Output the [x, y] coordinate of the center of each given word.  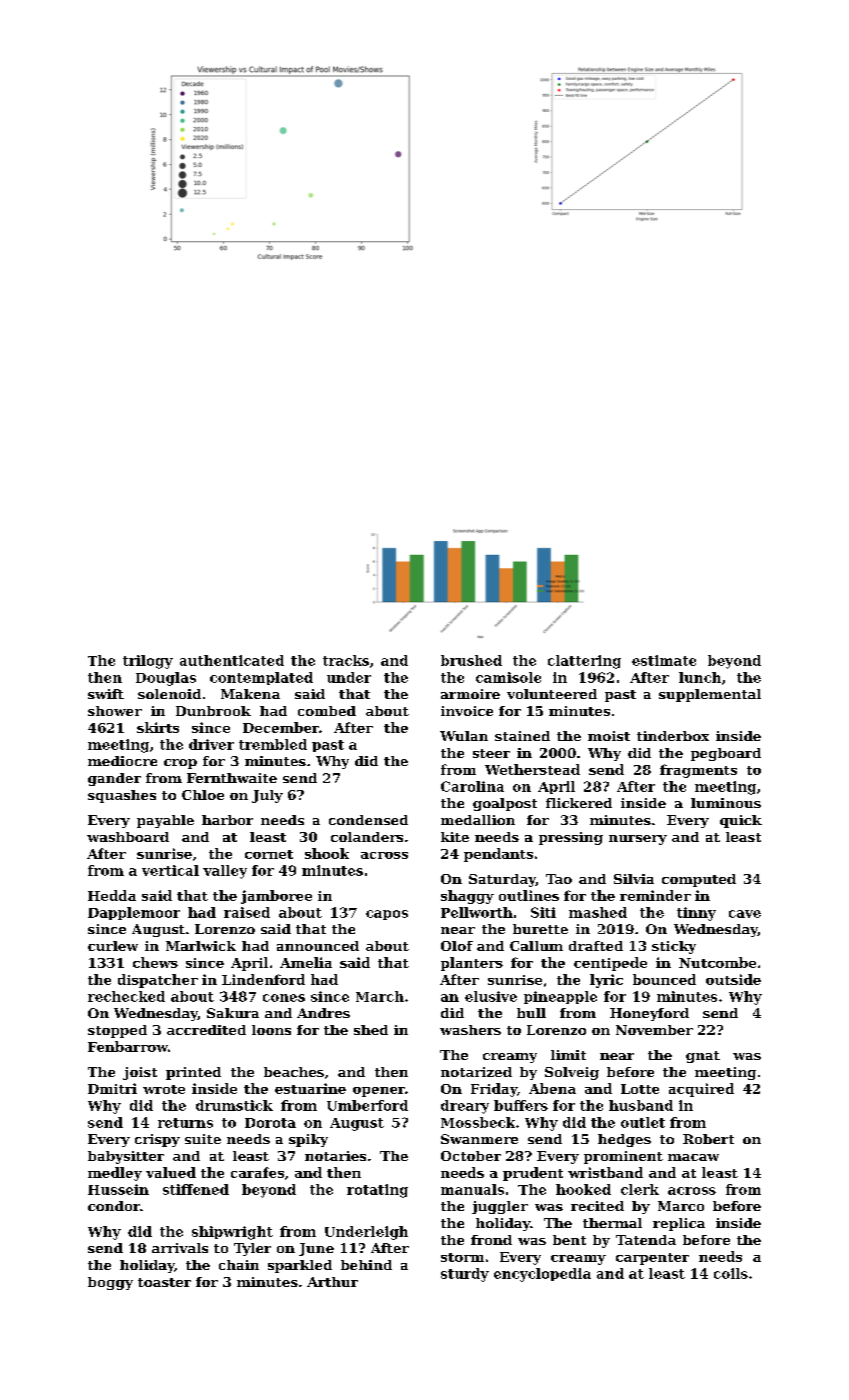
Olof [457, 946]
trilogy [148, 662]
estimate [664, 660]
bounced [664, 979]
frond [491, 1240]
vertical [170, 870]
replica [679, 1224]
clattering [584, 662]
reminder [655, 895]
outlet [643, 1122]
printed [193, 1073]
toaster [164, 1282]
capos [387, 915]
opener [379, 1092]
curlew [113, 946]
